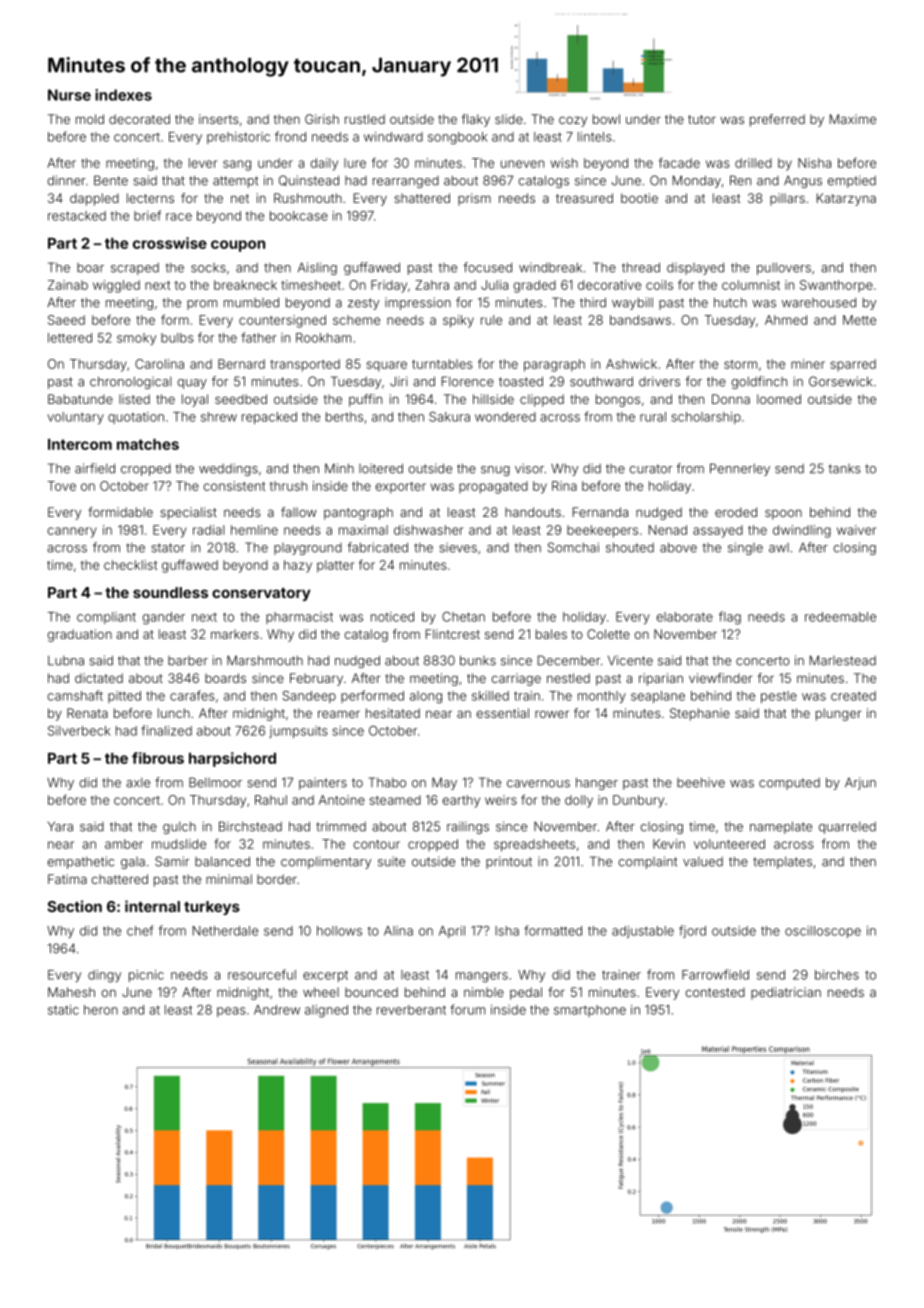 Image resolution: width=924 pixels, height=1308 pixels. I want to click on dinner, so click(66, 180).
